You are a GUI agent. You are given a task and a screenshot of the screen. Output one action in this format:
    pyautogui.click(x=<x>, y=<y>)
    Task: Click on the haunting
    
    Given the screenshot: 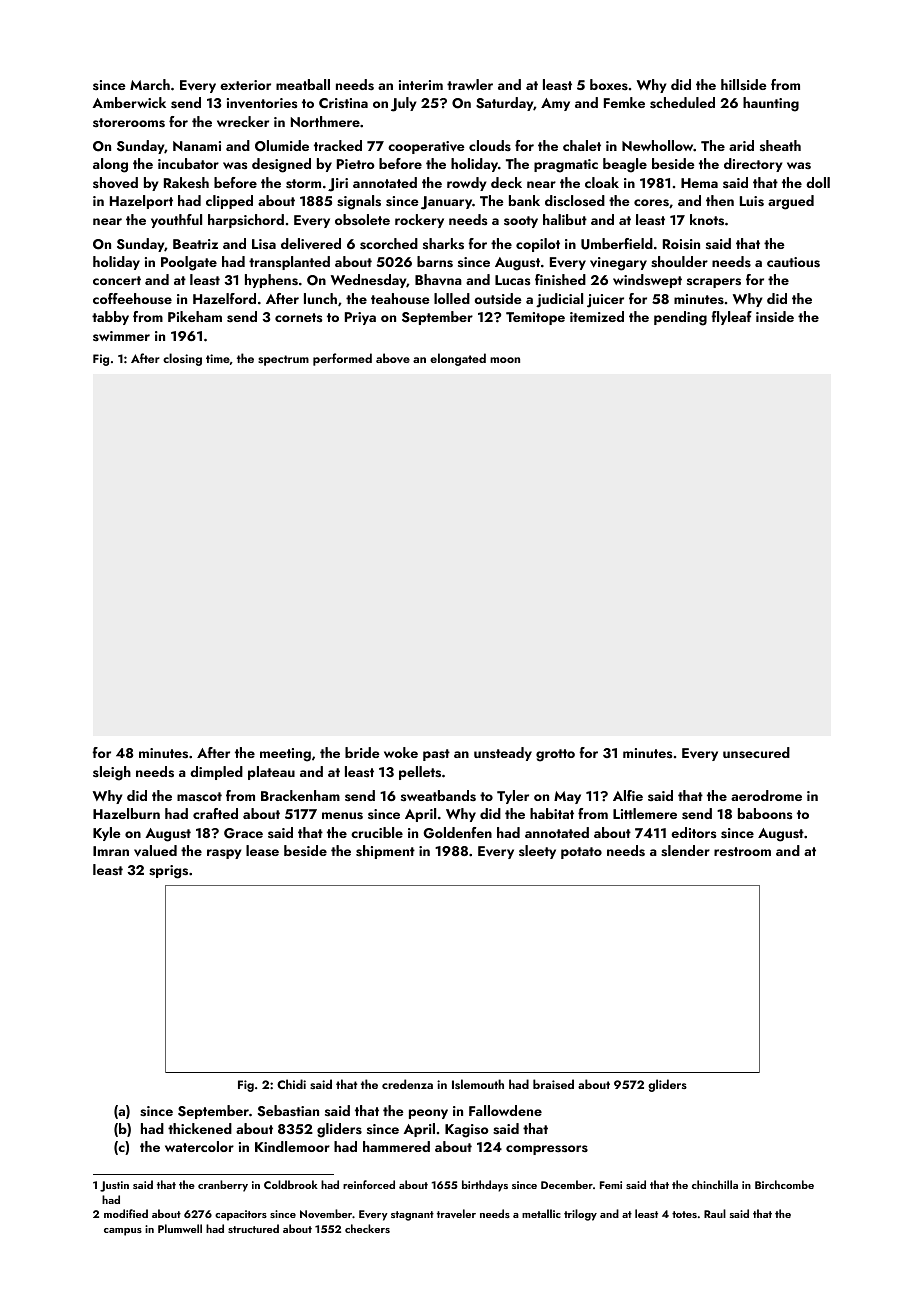 What is the action you would take?
    pyautogui.click(x=771, y=104)
